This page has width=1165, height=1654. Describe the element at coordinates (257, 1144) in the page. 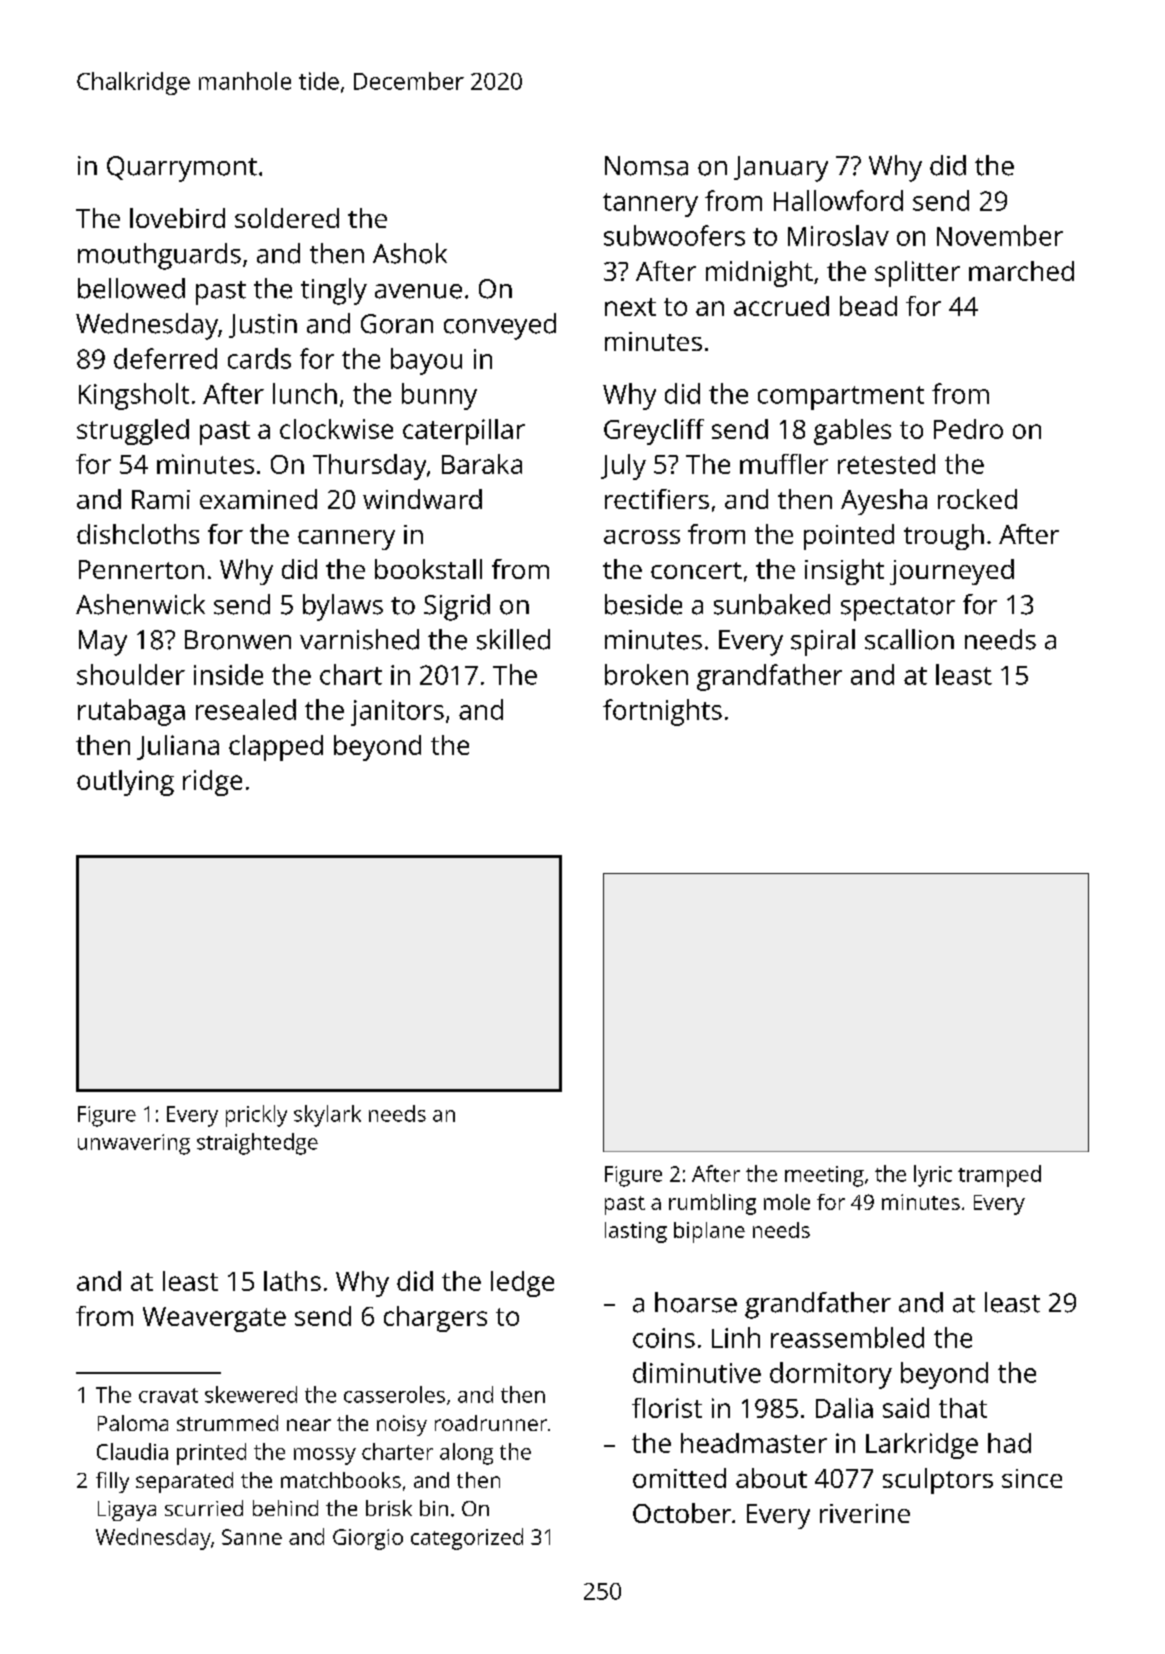

I see `straightedge` at that location.
